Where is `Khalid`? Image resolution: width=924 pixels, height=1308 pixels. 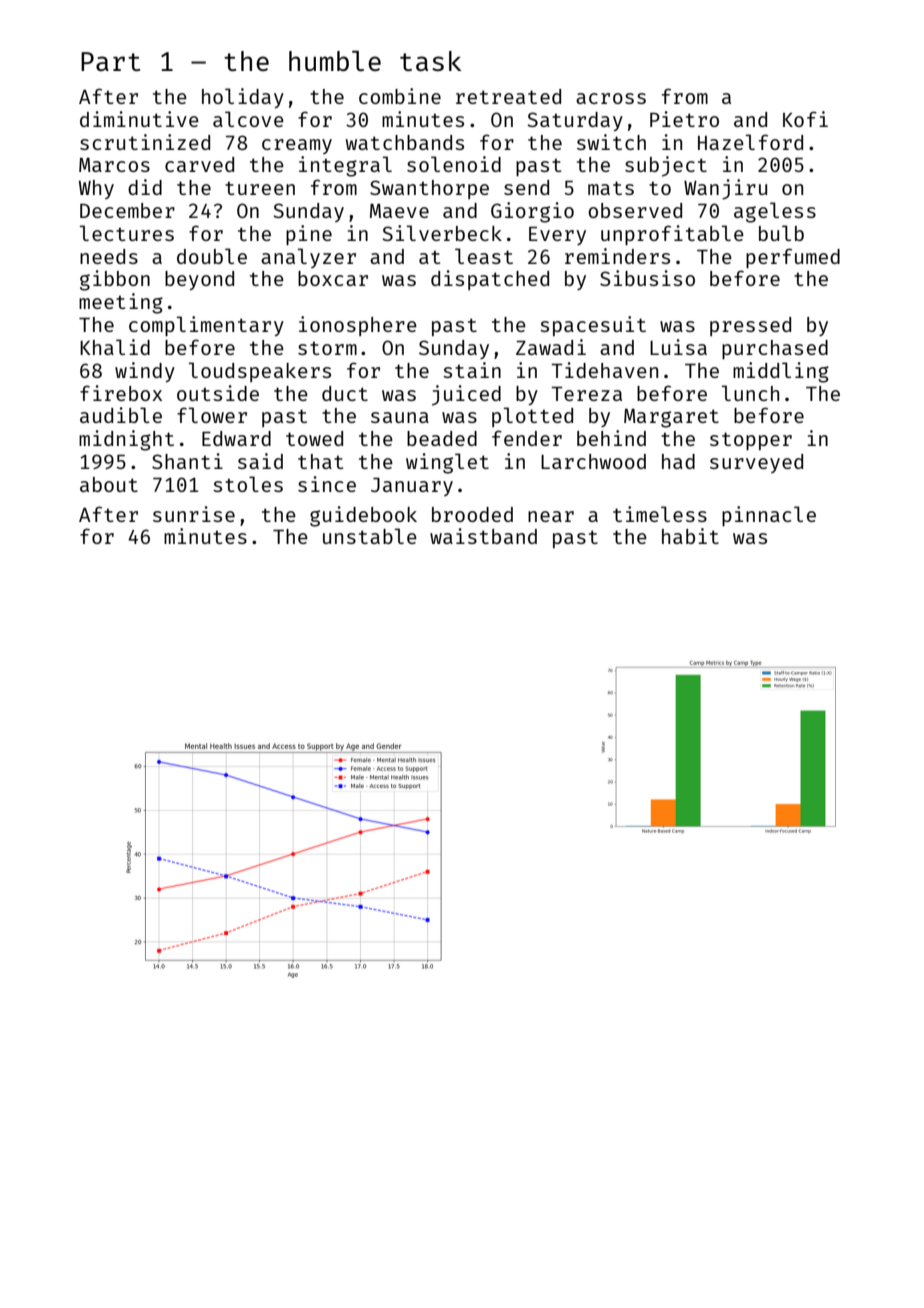 Khalid is located at coordinates (115, 347).
